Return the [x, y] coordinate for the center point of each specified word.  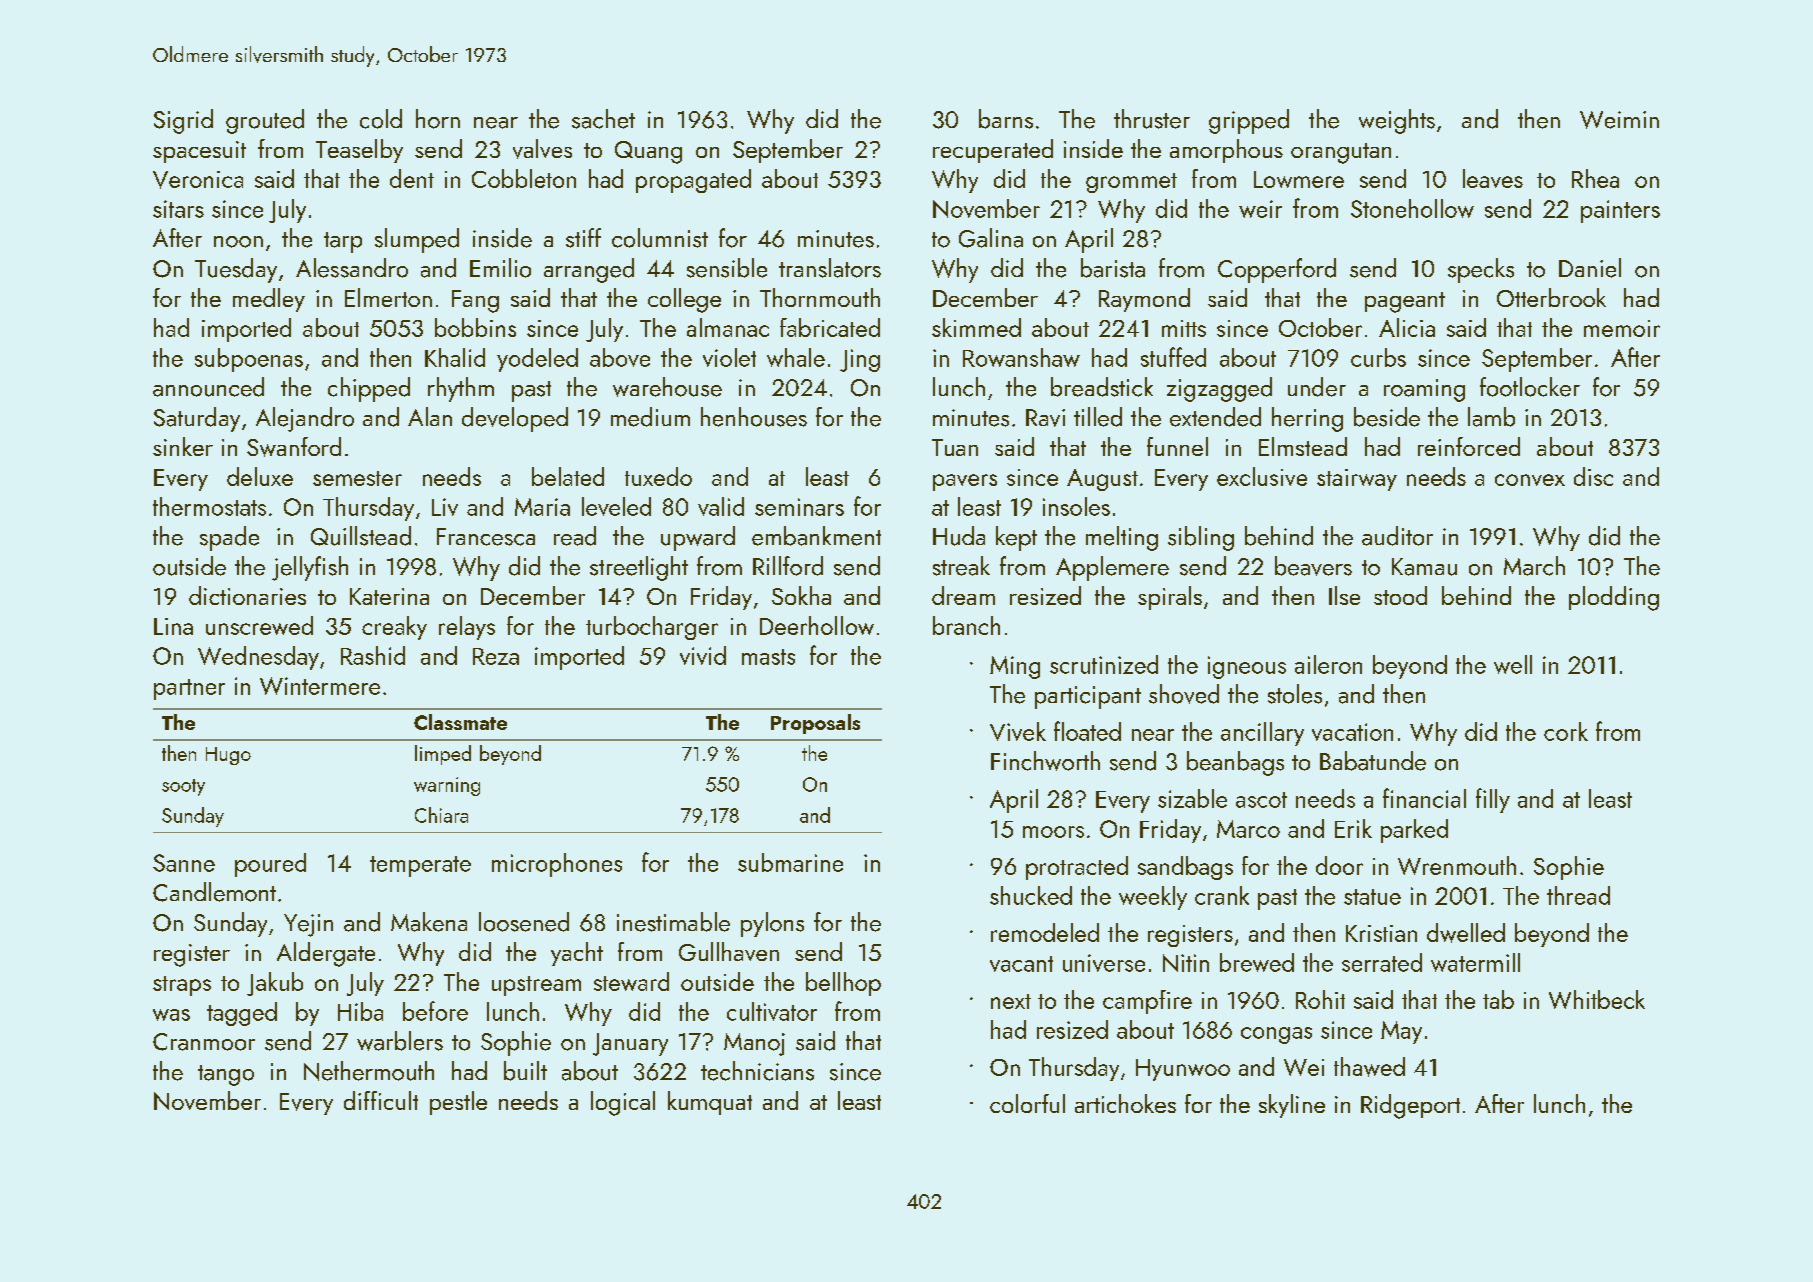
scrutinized [1104, 664]
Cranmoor [204, 1042]
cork [1566, 731]
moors [1053, 832]
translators [830, 268]
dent [412, 178]
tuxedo [658, 476]
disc [1593, 476]
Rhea [1595, 178]
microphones [557, 865]
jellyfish [310, 568]
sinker [183, 446]
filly [1493, 800]
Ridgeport [1410, 1106]
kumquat [710, 1103]
